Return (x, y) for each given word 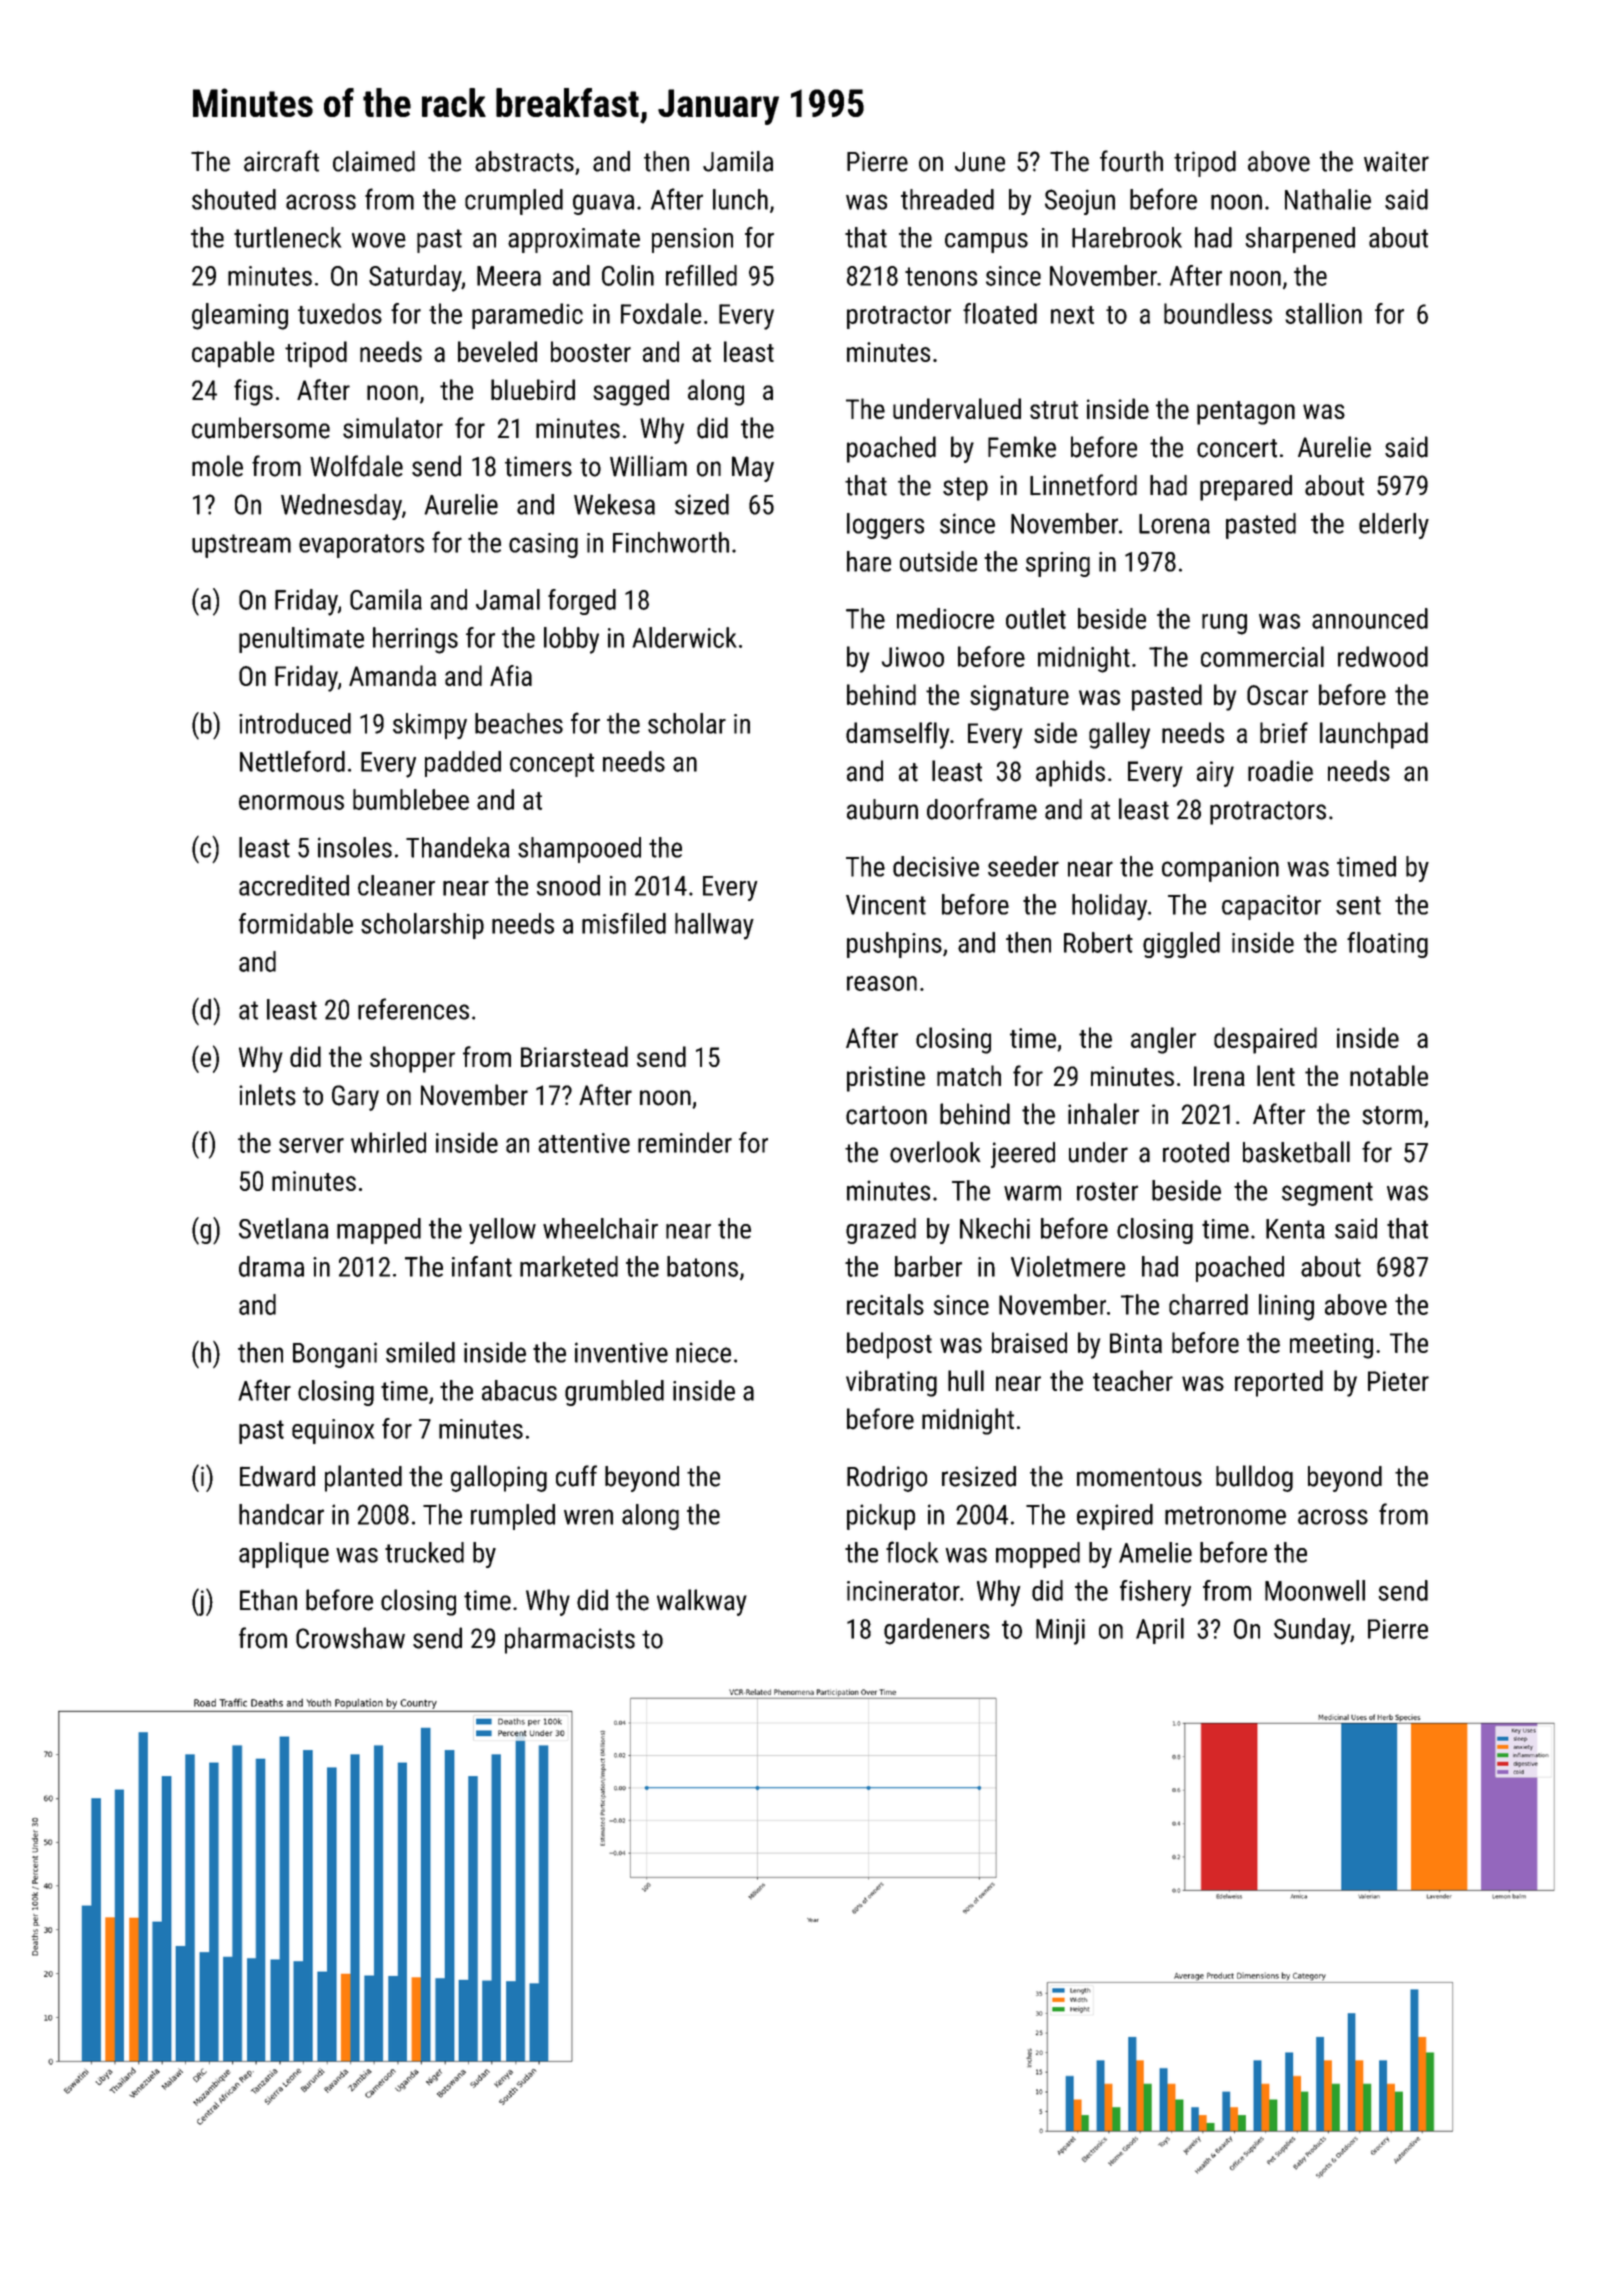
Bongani (335, 1355)
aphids (1070, 773)
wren (588, 1517)
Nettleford (292, 761)
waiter (1396, 161)
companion (1220, 869)
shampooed (579, 850)
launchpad (1374, 735)
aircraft (281, 161)
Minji (1060, 1632)
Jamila (738, 161)
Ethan (268, 1600)
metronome (1225, 1515)
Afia (511, 675)
